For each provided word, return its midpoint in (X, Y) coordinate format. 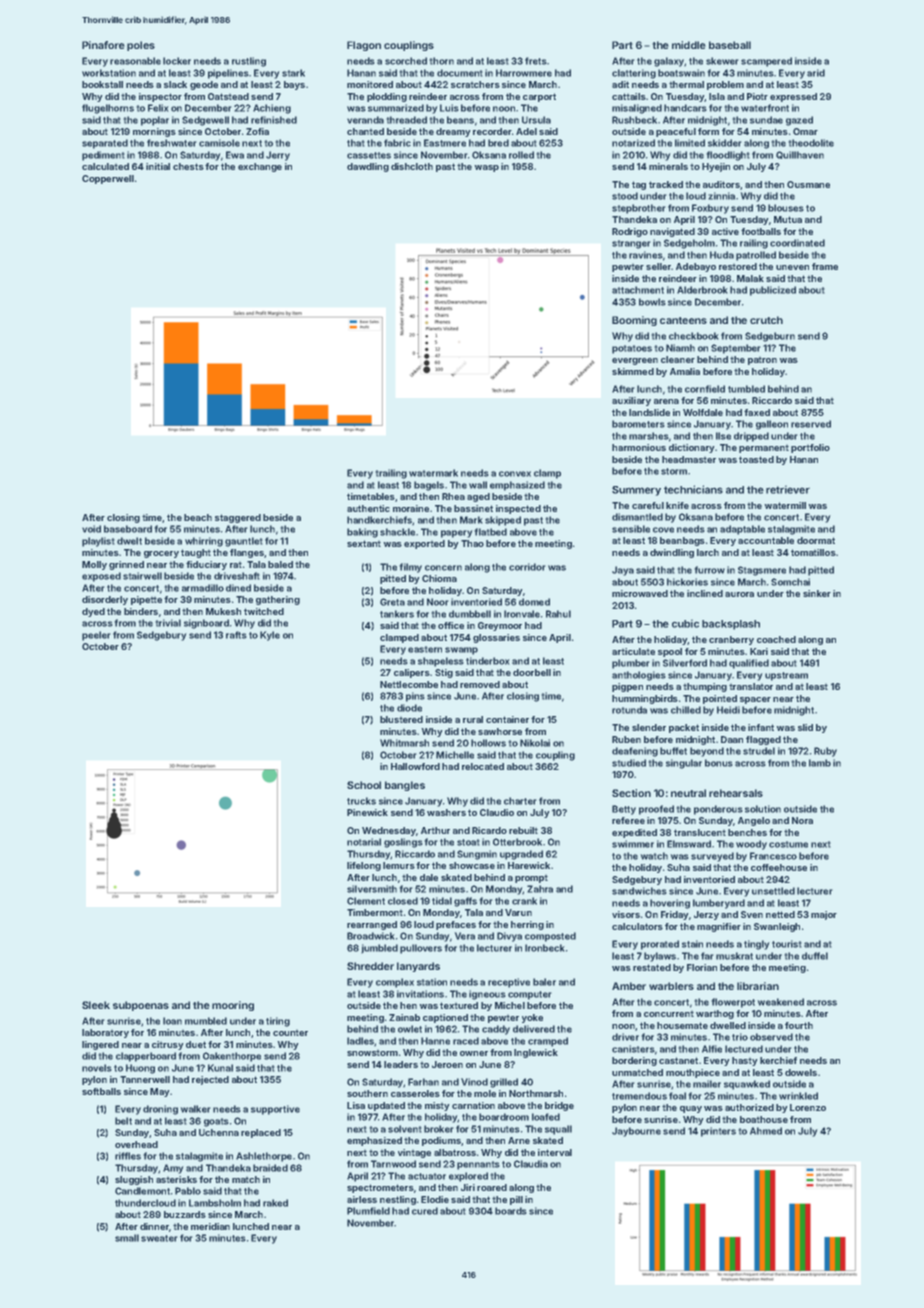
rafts (236, 635)
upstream (786, 676)
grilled (504, 1083)
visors (626, 914)
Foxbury (710, 209)
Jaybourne (636, 1132)
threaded (407, 120)
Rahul (558, 614)
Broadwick (370, 936)
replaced (261, 1133)
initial (158, 166)
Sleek (96, 1005)
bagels (429, 486)
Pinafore (103, 45)
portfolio (810, 448)
